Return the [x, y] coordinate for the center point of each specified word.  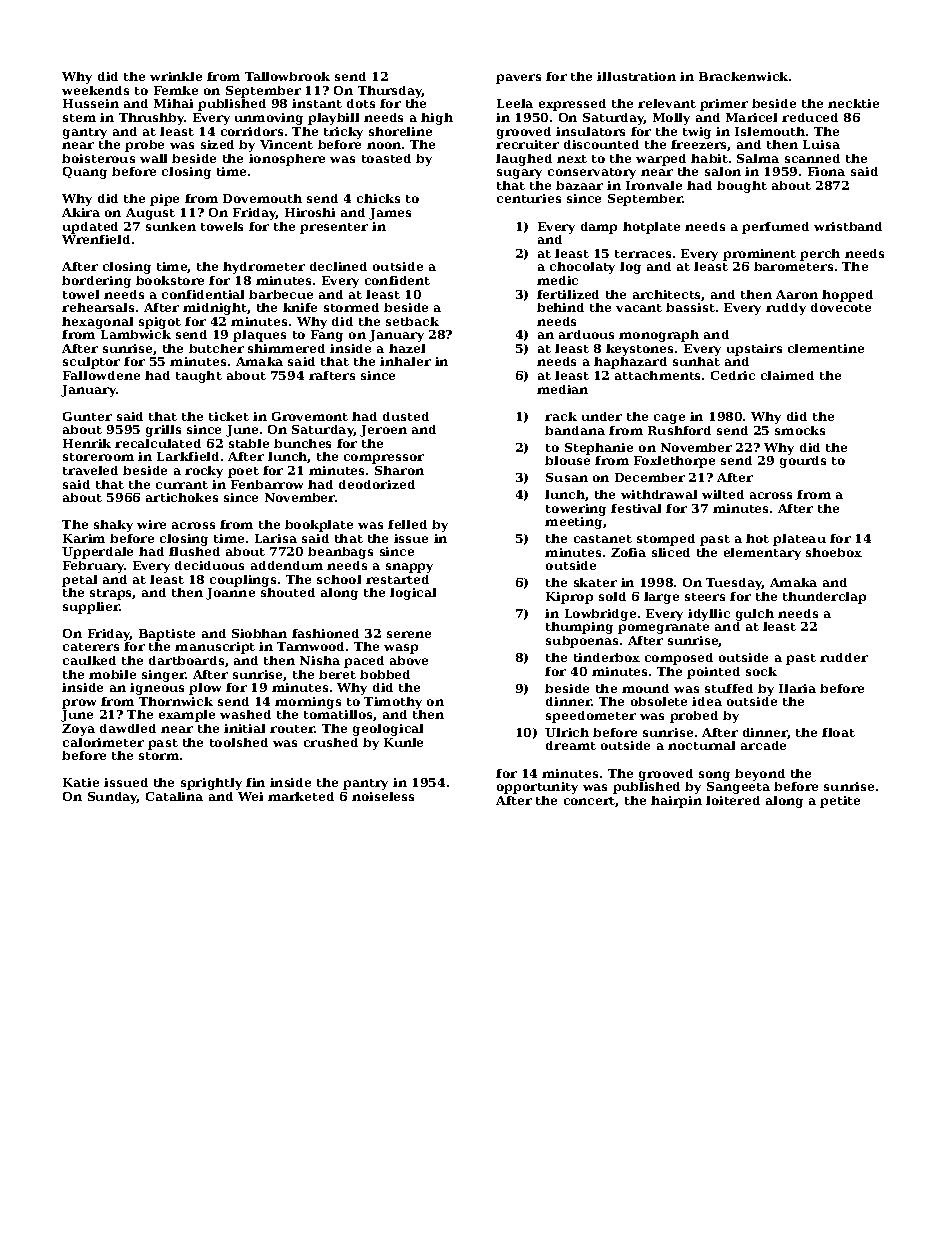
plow [205, 689]
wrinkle [176, 76]
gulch [755, 615]
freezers [699, 145]
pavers [518, 79]
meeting [573, 523]
